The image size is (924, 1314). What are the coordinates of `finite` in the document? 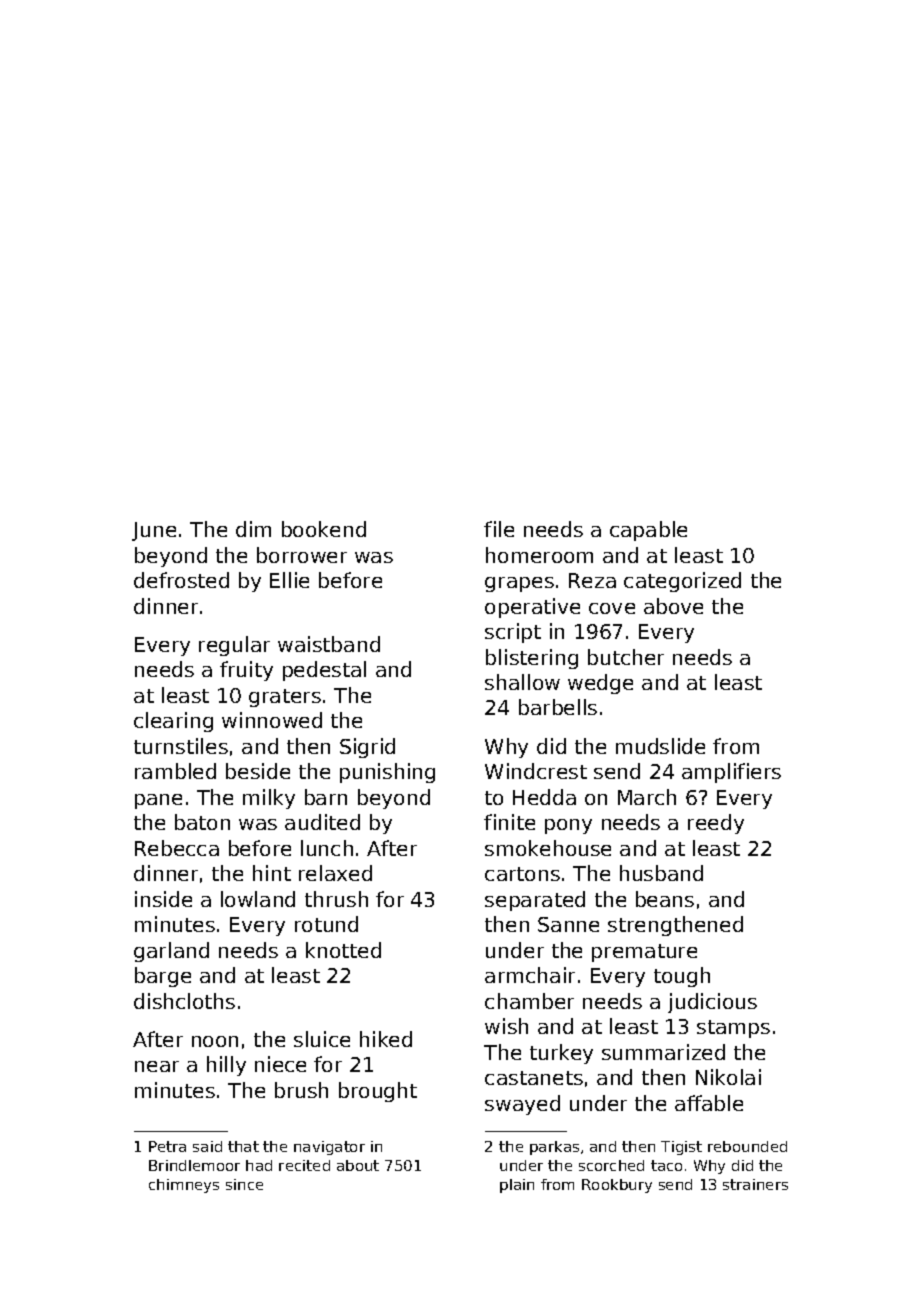 It's located at (509, 822).
